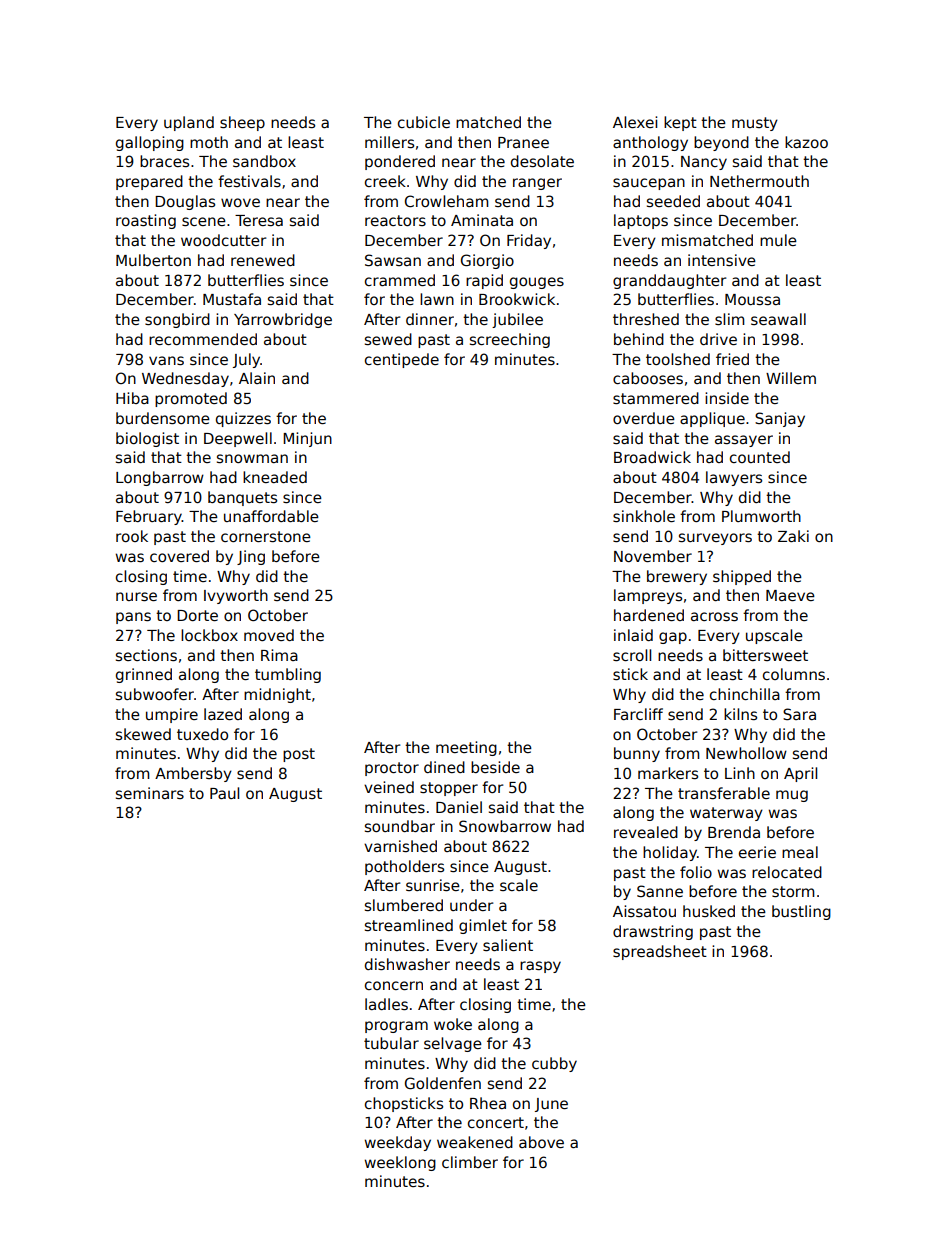  What do you see at coordinates (641, 221) in the document?
I see `laptops` at bounding box center [641, 221].
